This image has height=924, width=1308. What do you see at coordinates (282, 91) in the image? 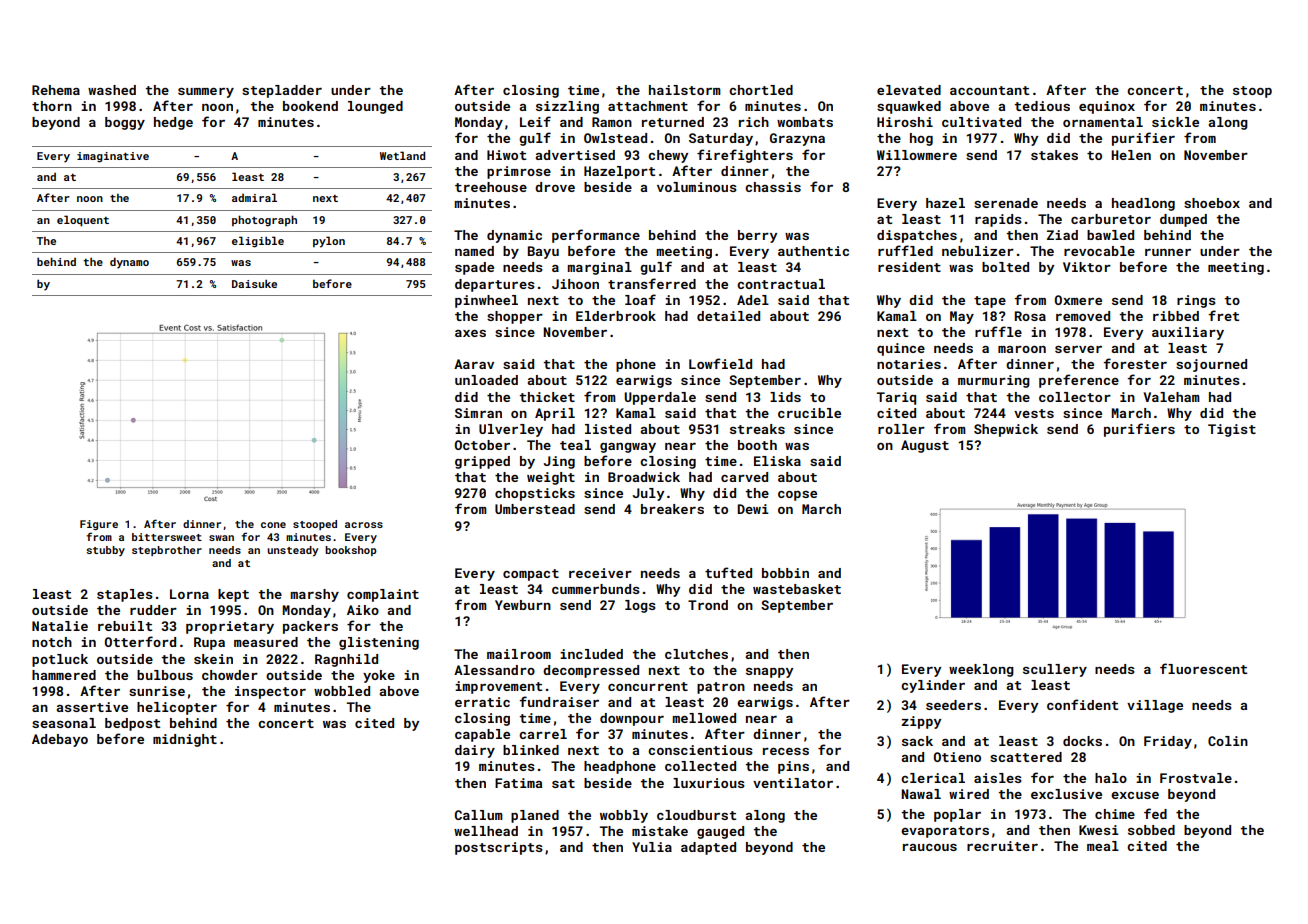
I see `stepladder` at bounding box center [282, 91].
